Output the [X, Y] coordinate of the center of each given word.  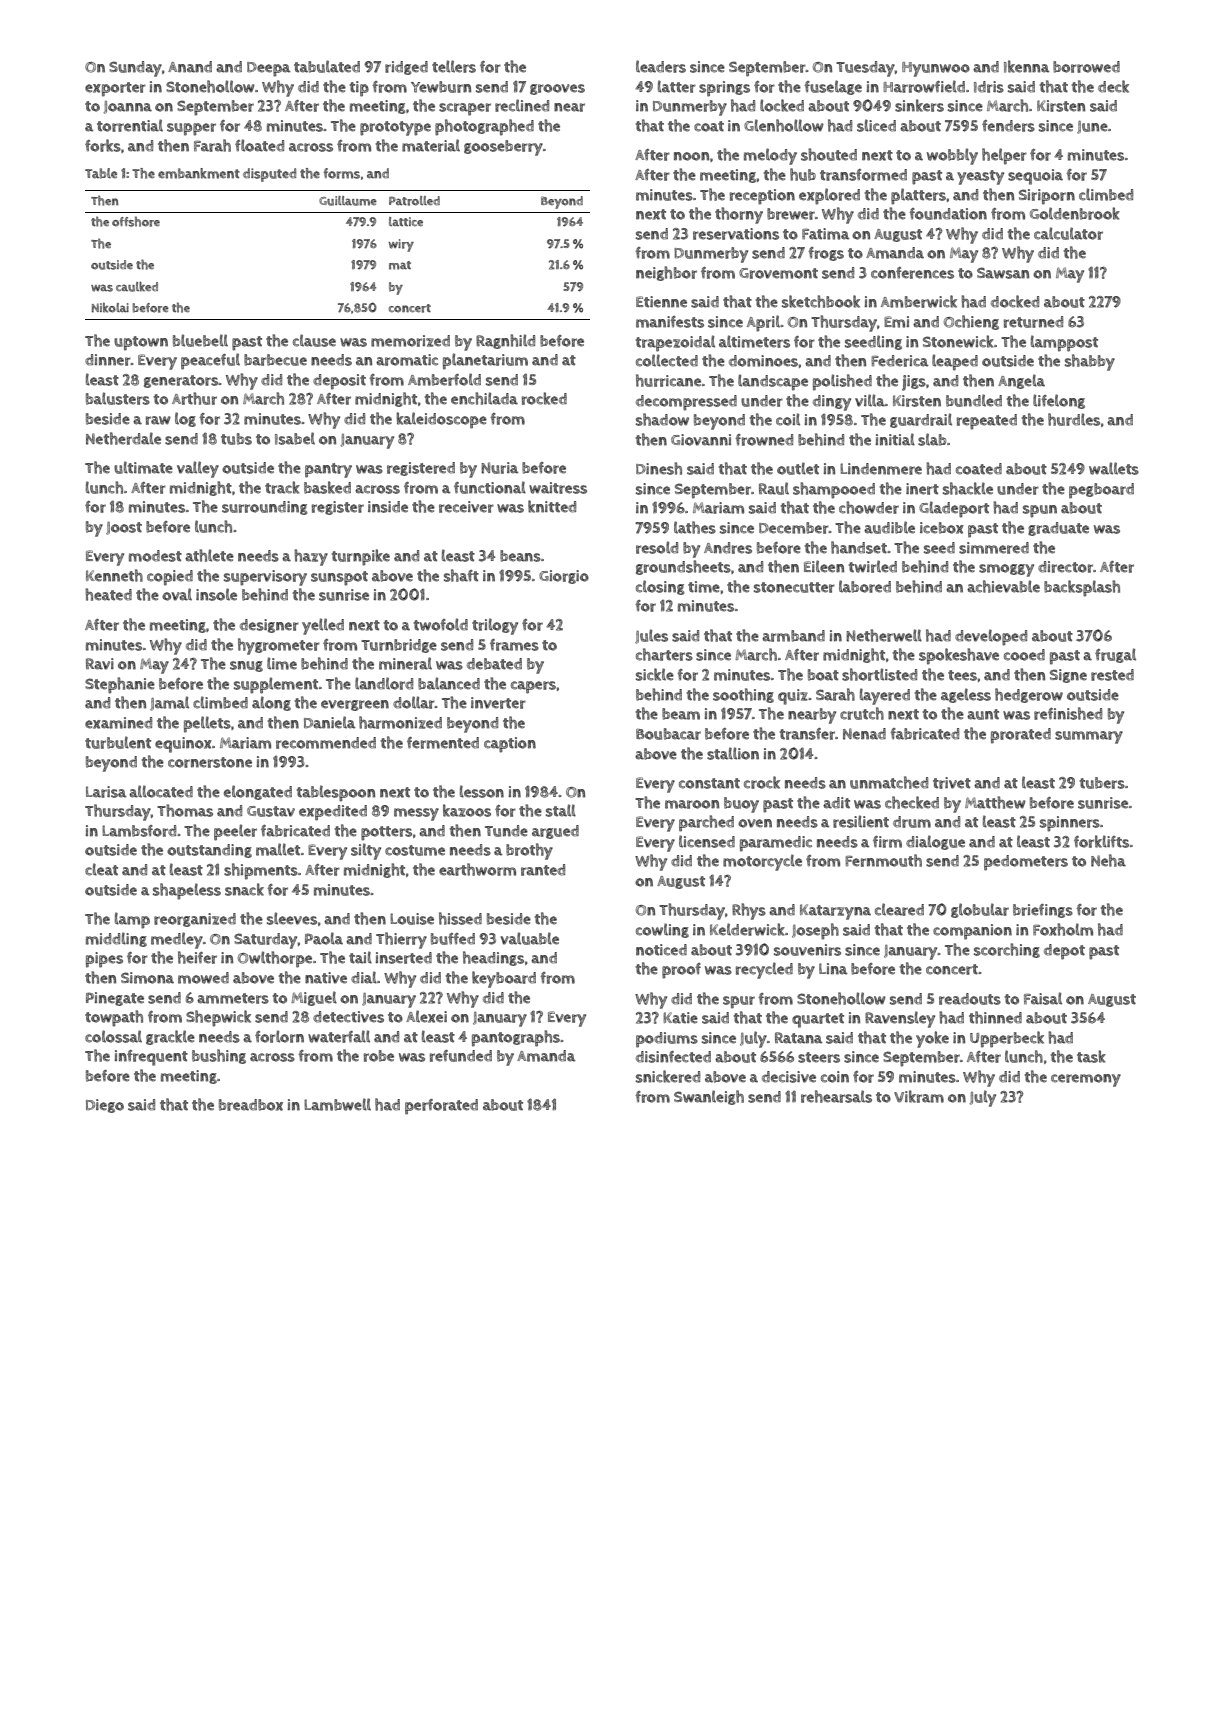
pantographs [516, 1038]
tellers [454, 66]
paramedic [776, 844]
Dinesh [659, 468]
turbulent [118, 742]
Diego [105, 1106]
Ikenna [1027, 66]
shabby [1090, 362]
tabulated [327, 66]
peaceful [210, 361]
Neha [1108, 860]
